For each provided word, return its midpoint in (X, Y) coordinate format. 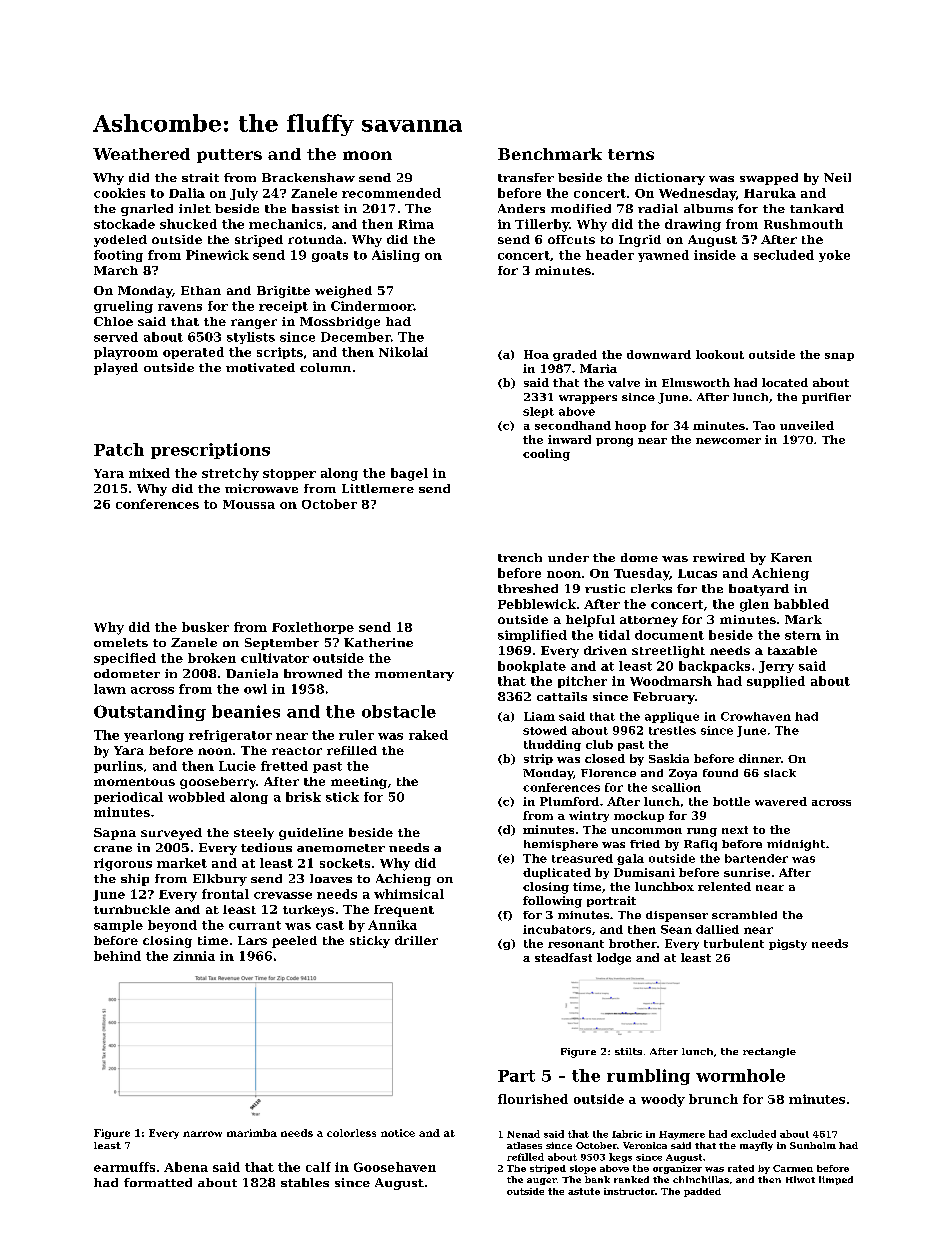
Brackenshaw (308, 177)
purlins (118, 767)
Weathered (141, 154)
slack (780, 773)
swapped (769, 179)
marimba (252, 1133)
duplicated (557, 873)
